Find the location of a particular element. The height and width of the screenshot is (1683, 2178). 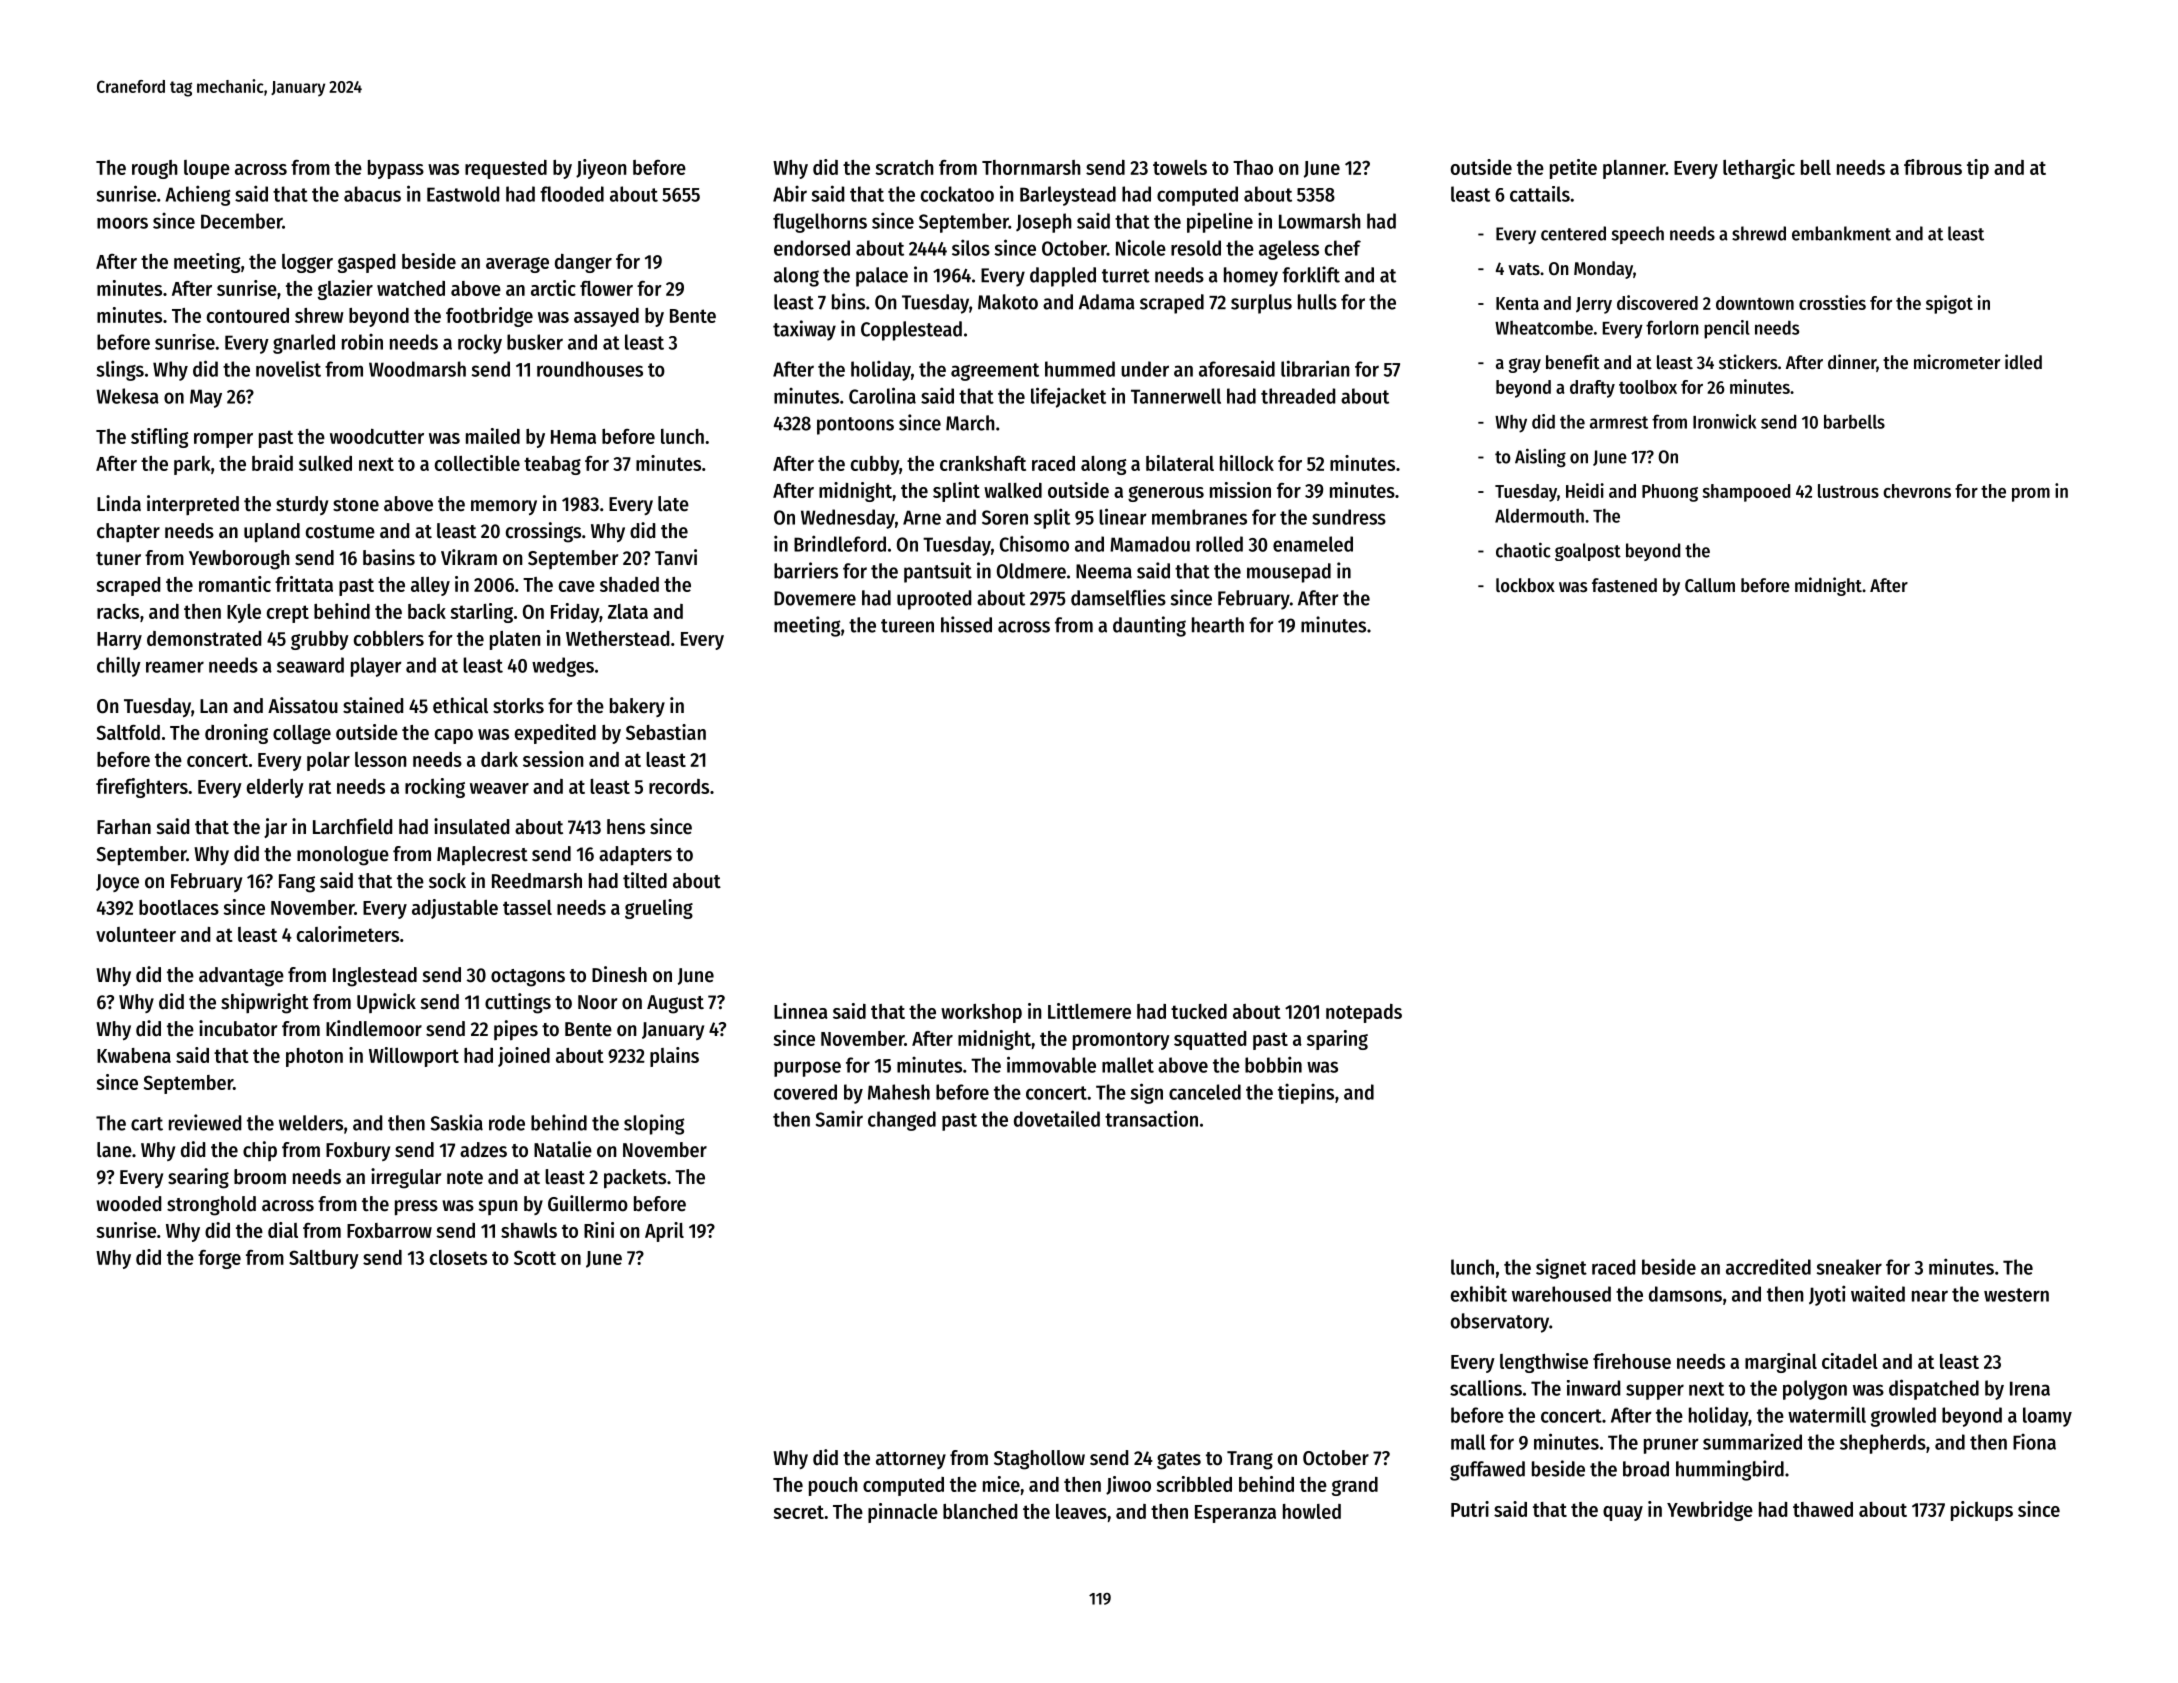

micrometer is located at coordinates (1957, 362).
